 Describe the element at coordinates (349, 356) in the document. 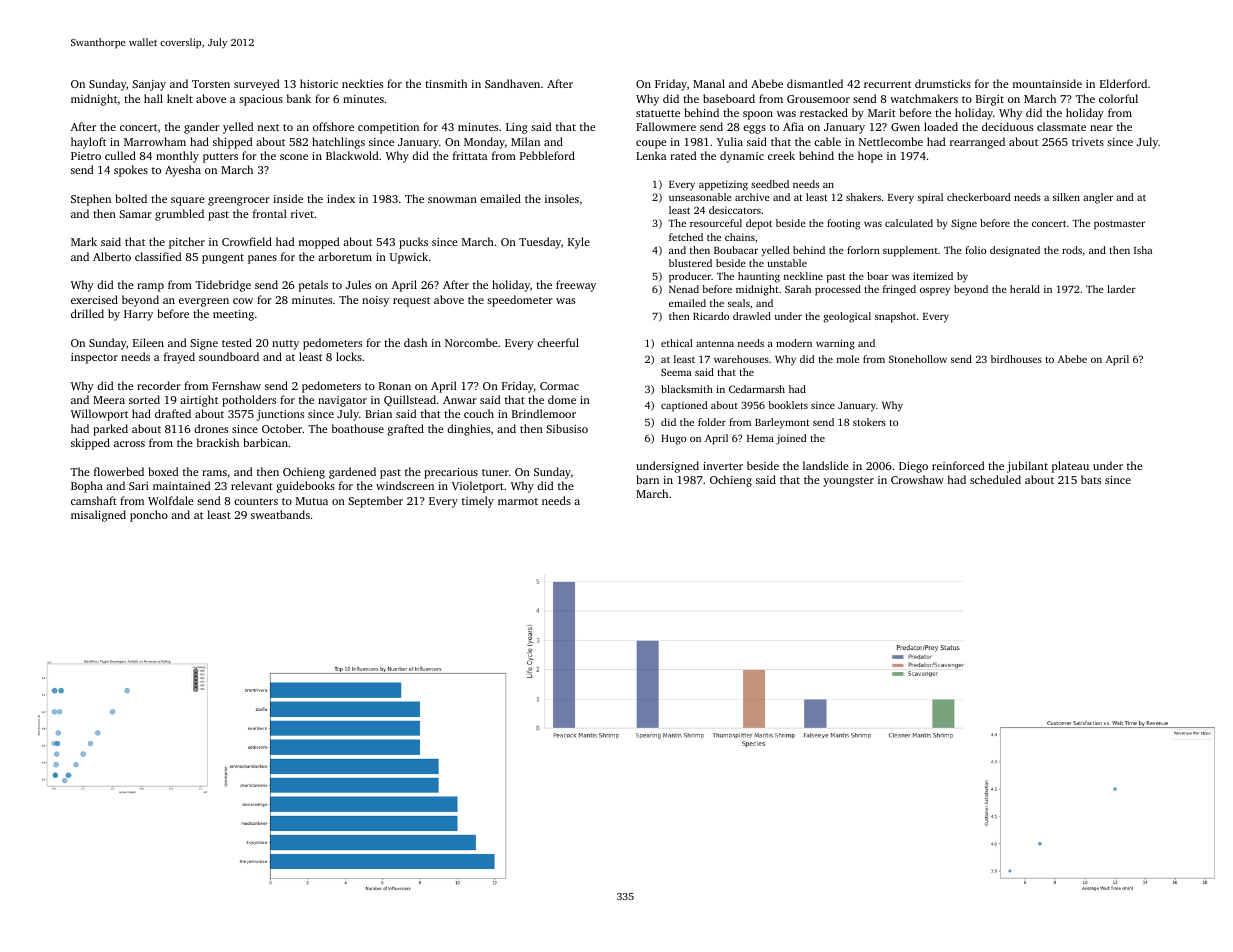

I see `locks` at that location.
